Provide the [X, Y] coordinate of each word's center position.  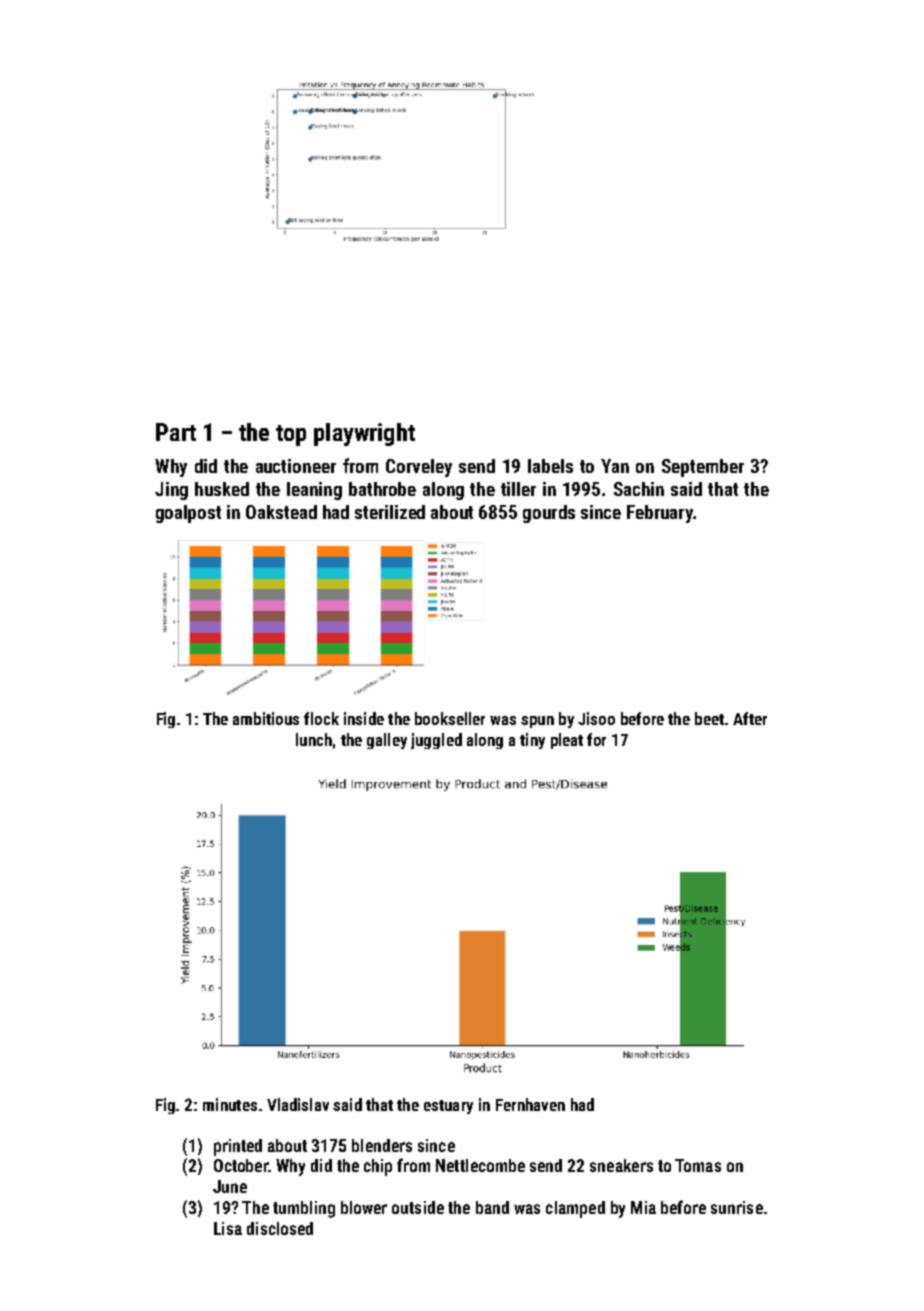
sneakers [621, 1165]
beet [709, 718]
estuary [448, 1107]
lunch [314, 739]
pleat [567, 741]
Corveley [419, 468]
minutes [230, 1104]
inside [364, 718]
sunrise [737, 1207]
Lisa [228, 1228]
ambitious [266, 718]
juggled [436, 741]
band [492, 1207]
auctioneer [296, 466]
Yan [615, 466]
